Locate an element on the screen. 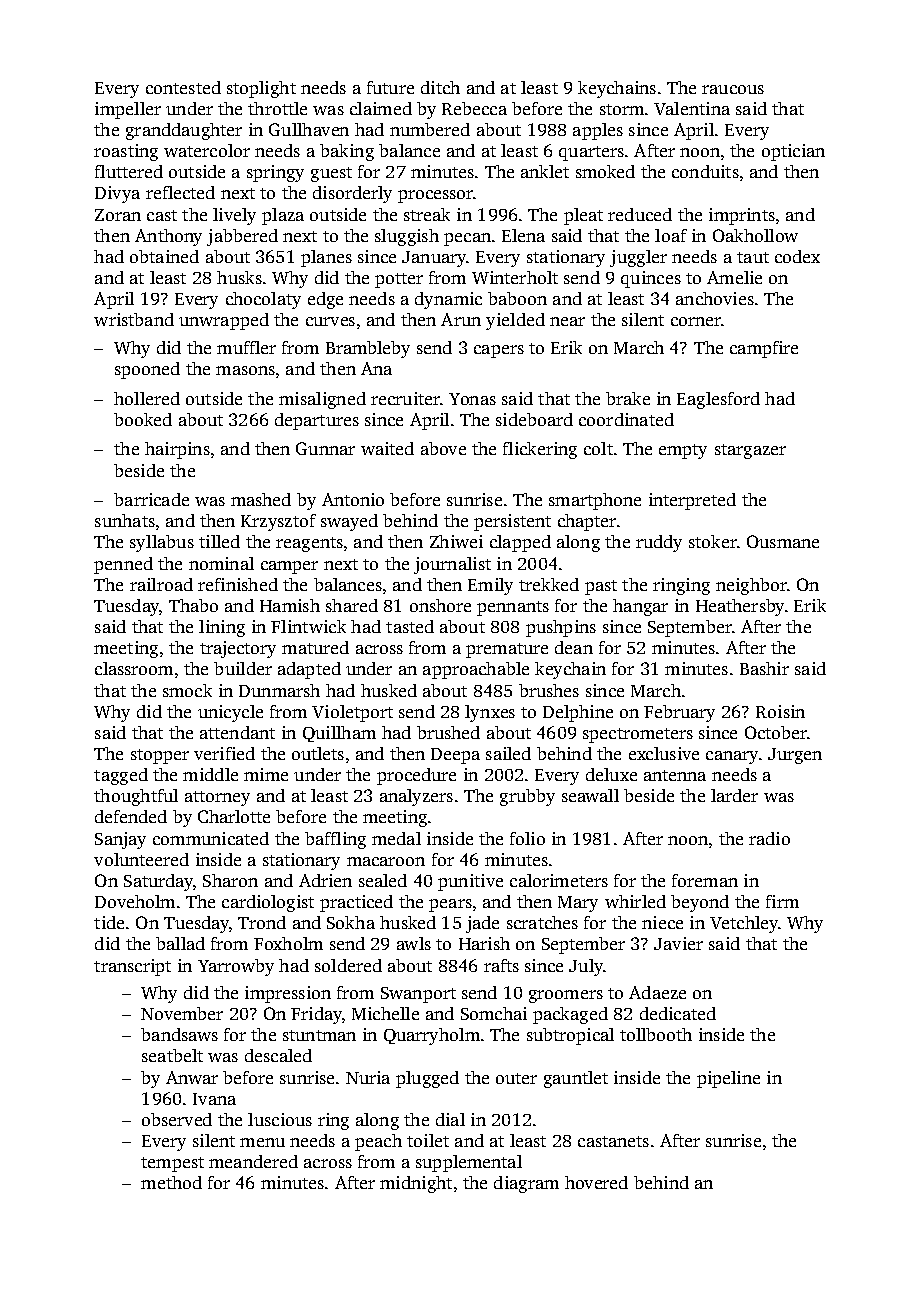 This screenshot has height=1314, width=924. Ousmane is located at coordinates (783, 541).
